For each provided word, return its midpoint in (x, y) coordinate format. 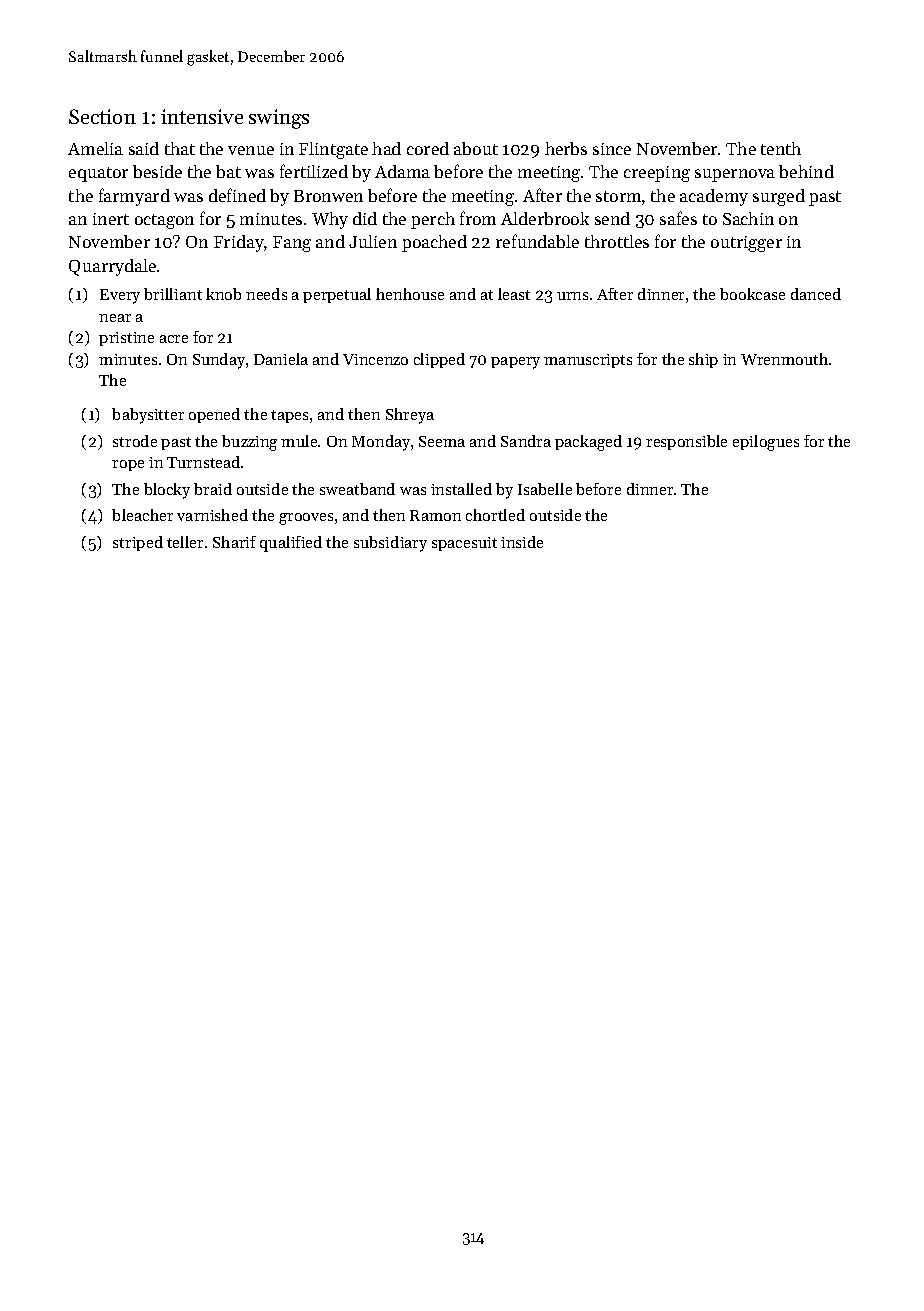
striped (138, 543)
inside (522, 542)
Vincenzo (375, 359)
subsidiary (390, 544)
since (612, 149)
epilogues (766, 443)
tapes (289, 416)
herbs (566, 148)
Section (102, 116)
